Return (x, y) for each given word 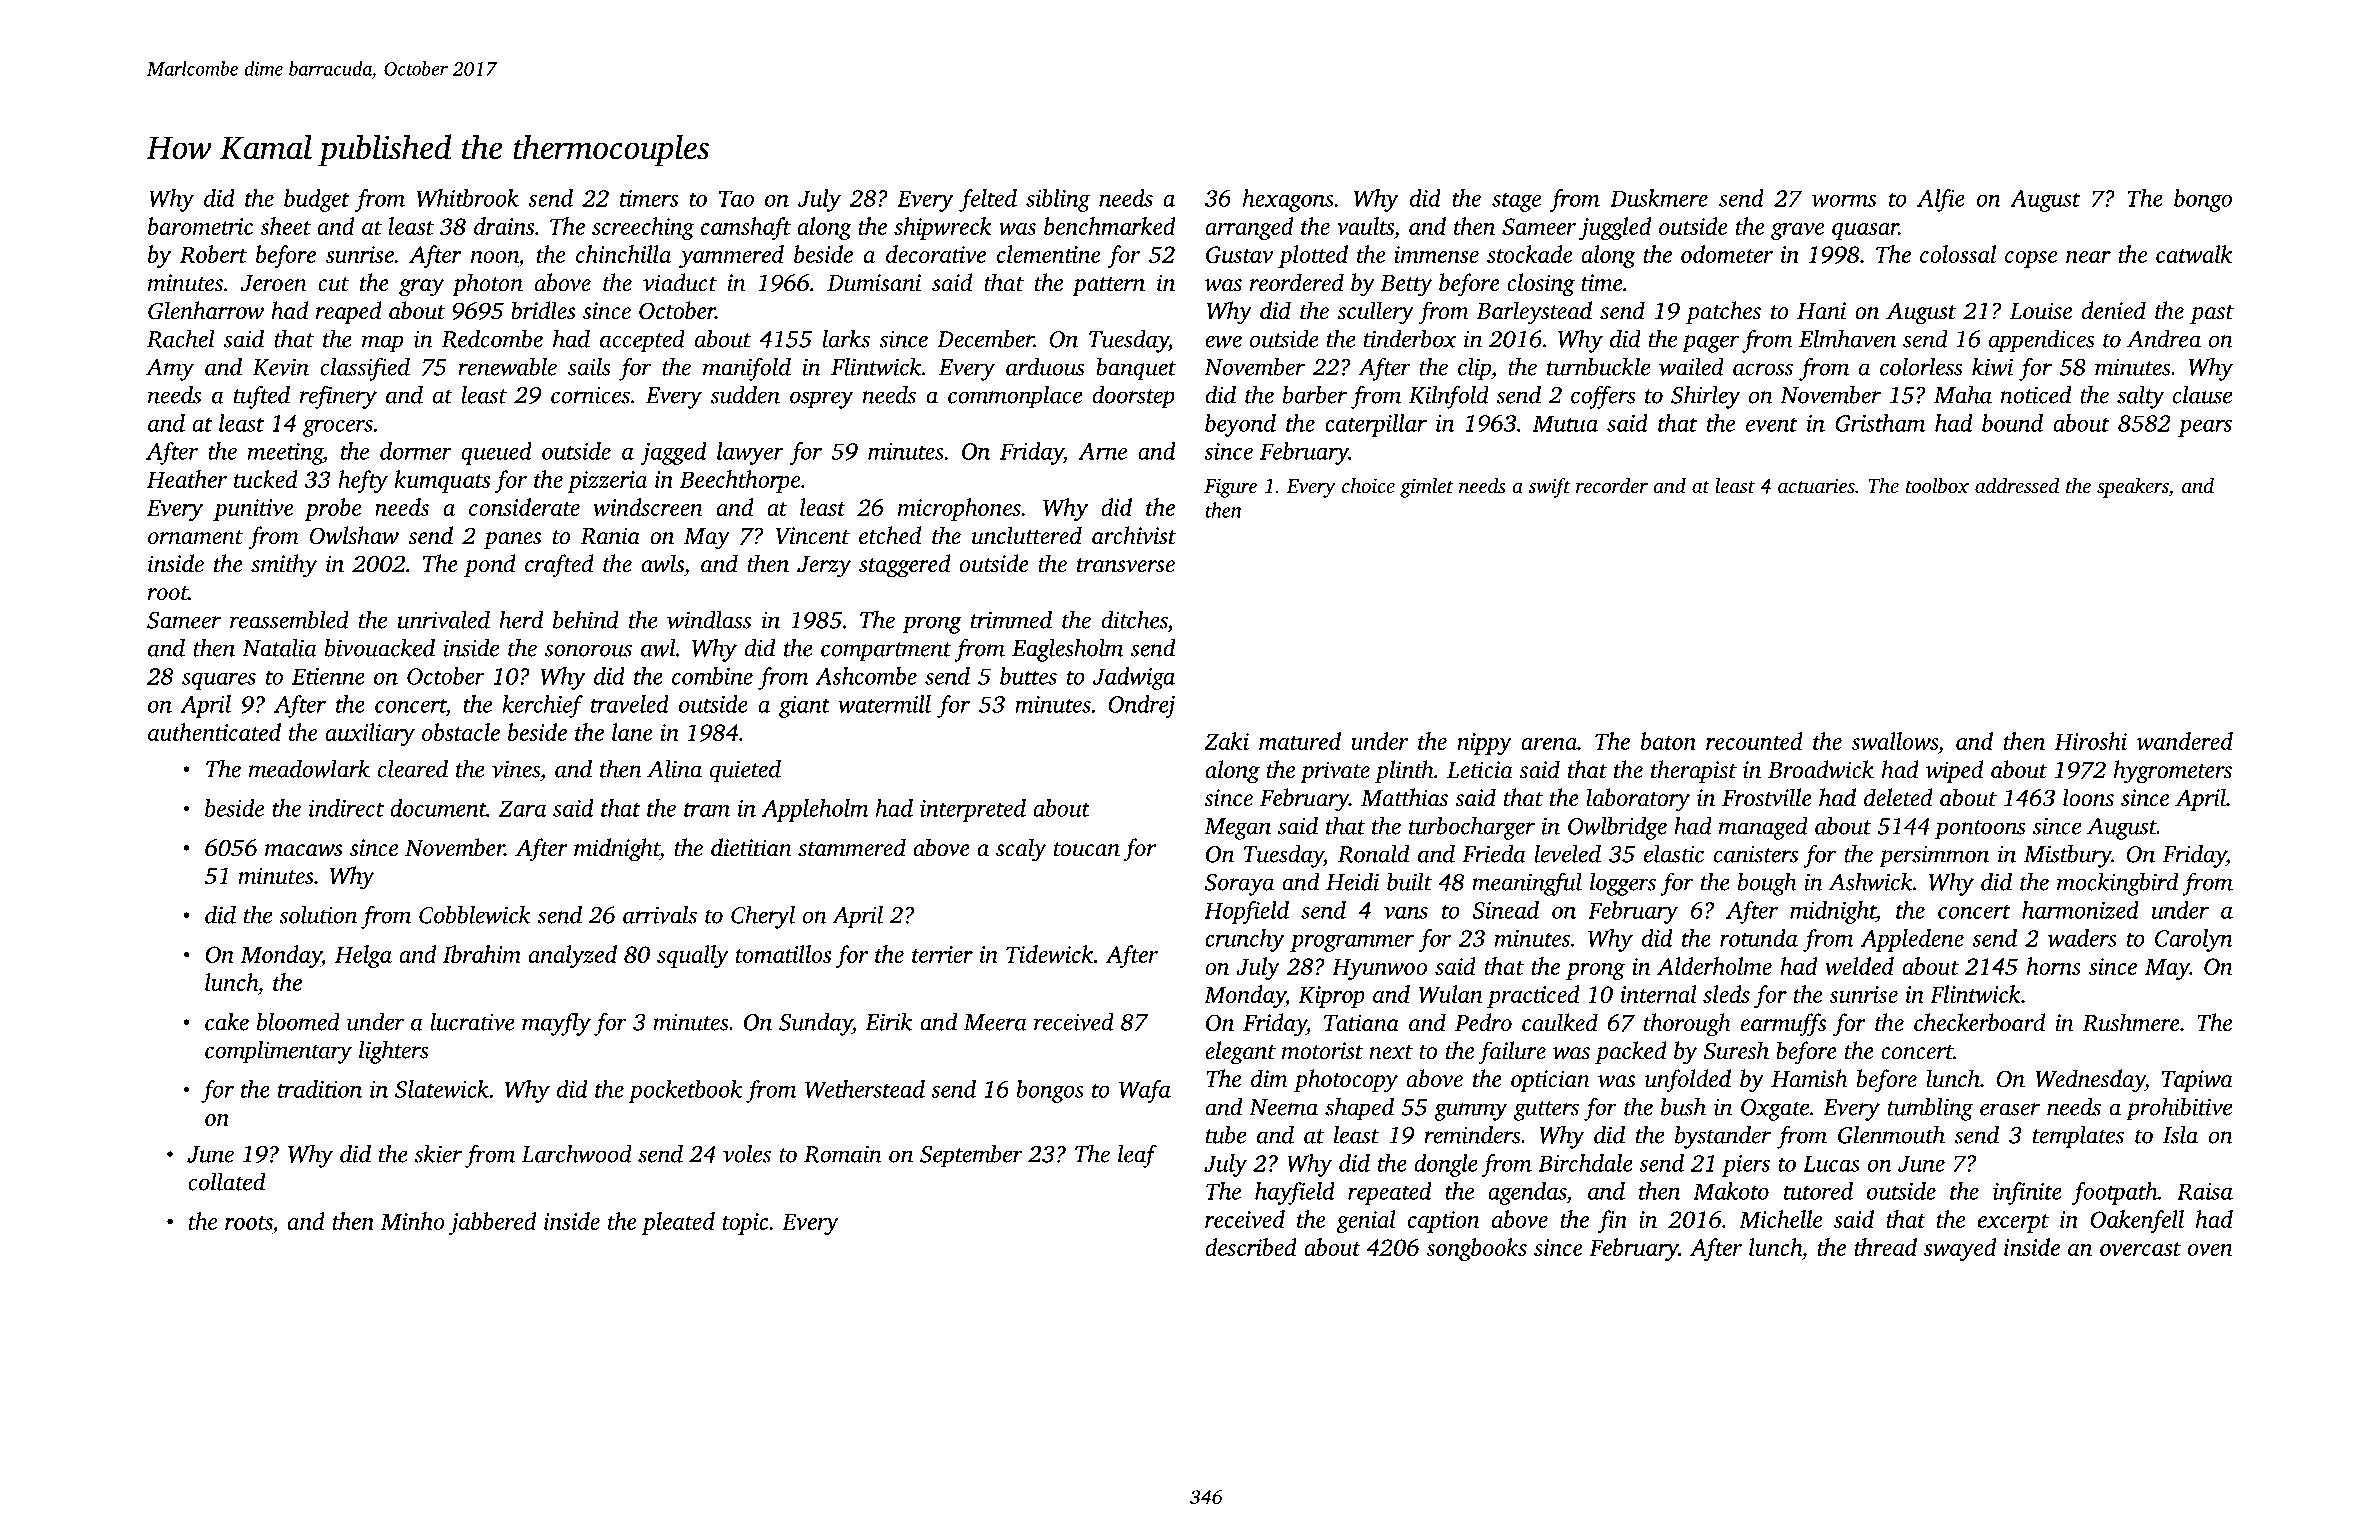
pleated (678, 1223)
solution (318, 915)
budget (317, 200)
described (1251, 1247)
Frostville (1766, 797)
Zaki (1226, 741)
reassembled (289, 619)
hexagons (1288, 200)
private (1335, 772)
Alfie (1940, 200)
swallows (1894, 741)
